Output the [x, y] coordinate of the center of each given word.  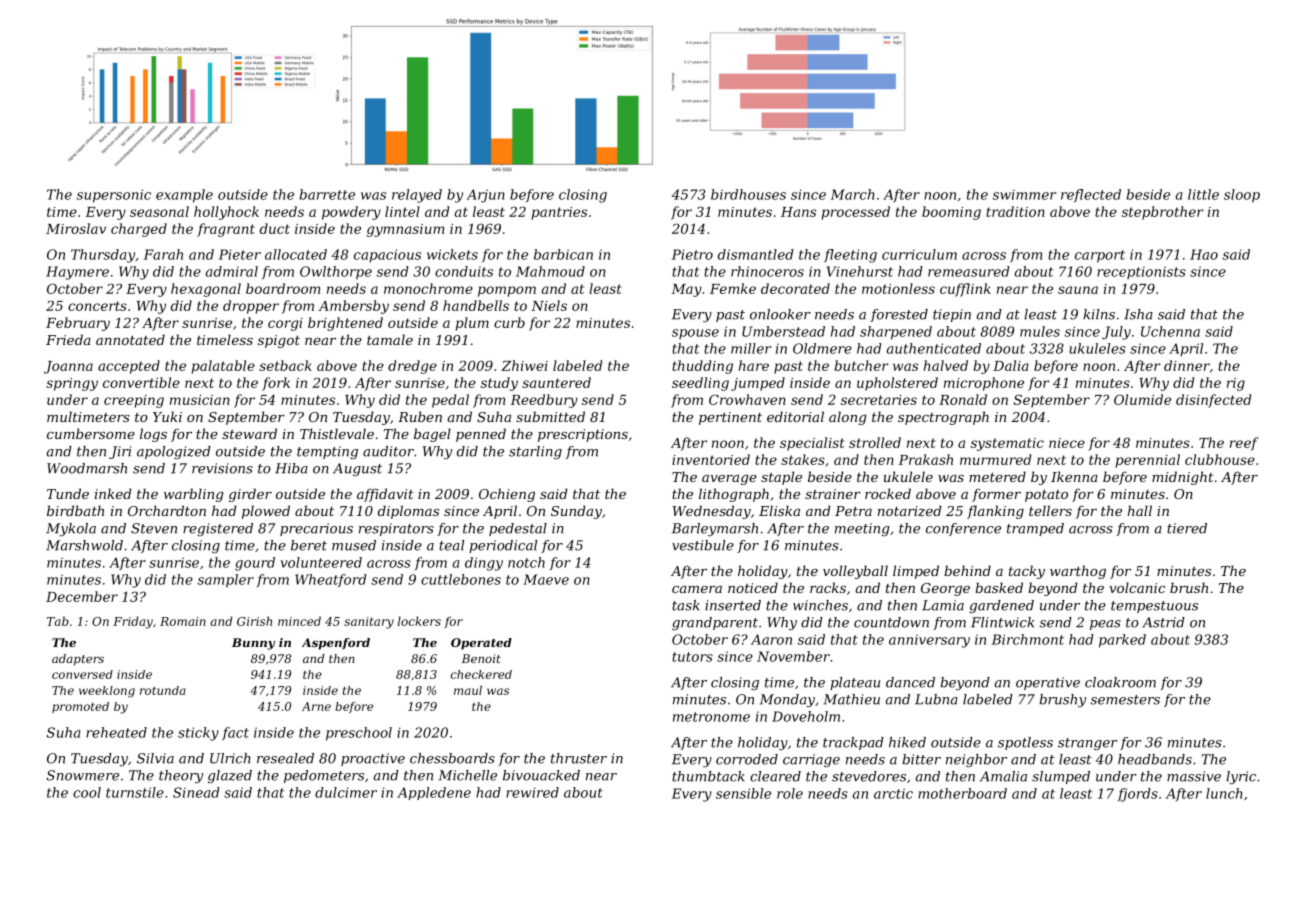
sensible [743, 793]
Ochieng [507, 495]
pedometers [324, 776]
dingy [484, 564]
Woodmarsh [87, 468]
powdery [351, 213]
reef [1244, 444]
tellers [1050, 510]
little [1203, 194]
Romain [183, 621]
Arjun [486, 196]
